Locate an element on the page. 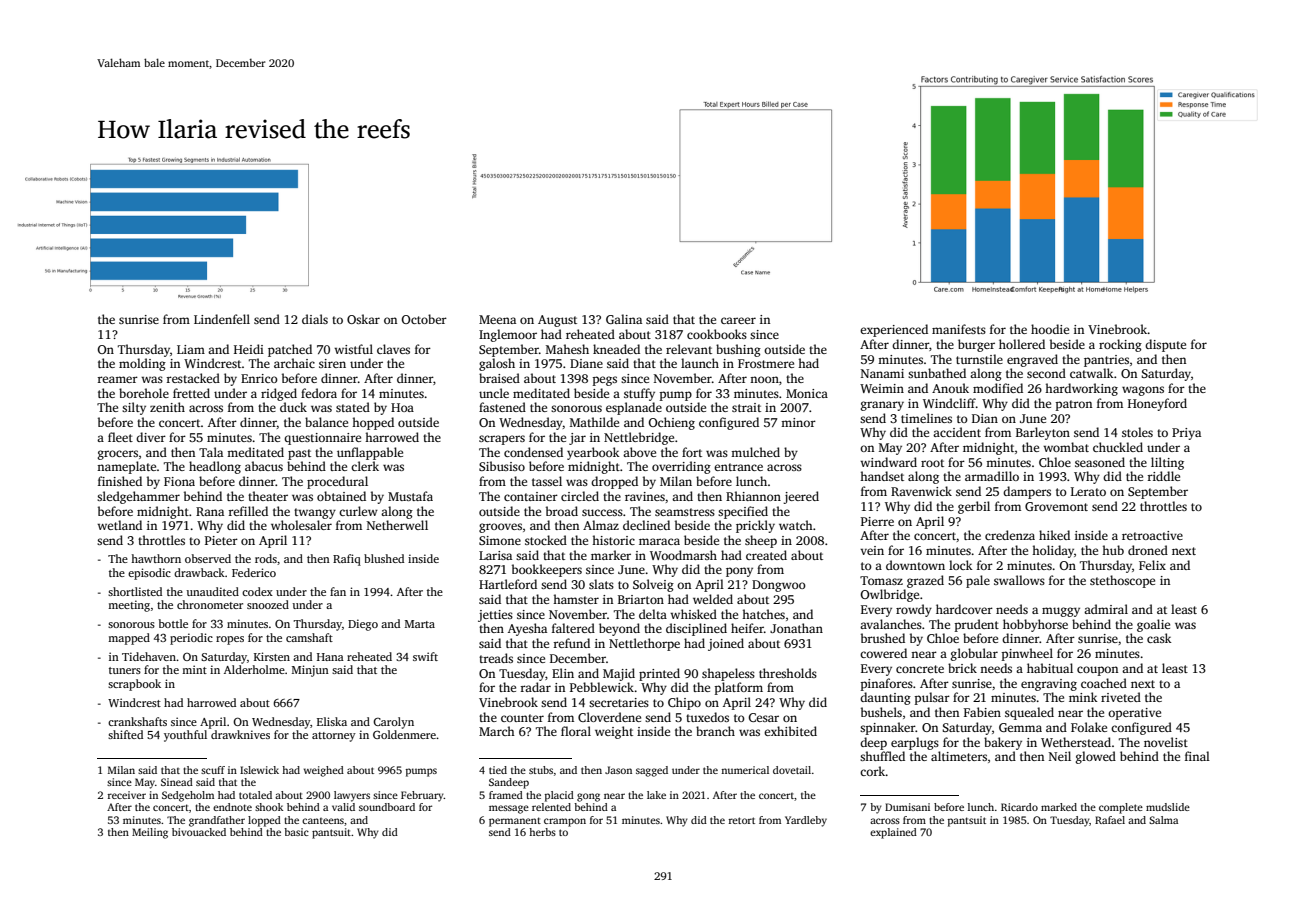 This image has height=924, width=1308. Galina is located at coordinates (624, 319).
